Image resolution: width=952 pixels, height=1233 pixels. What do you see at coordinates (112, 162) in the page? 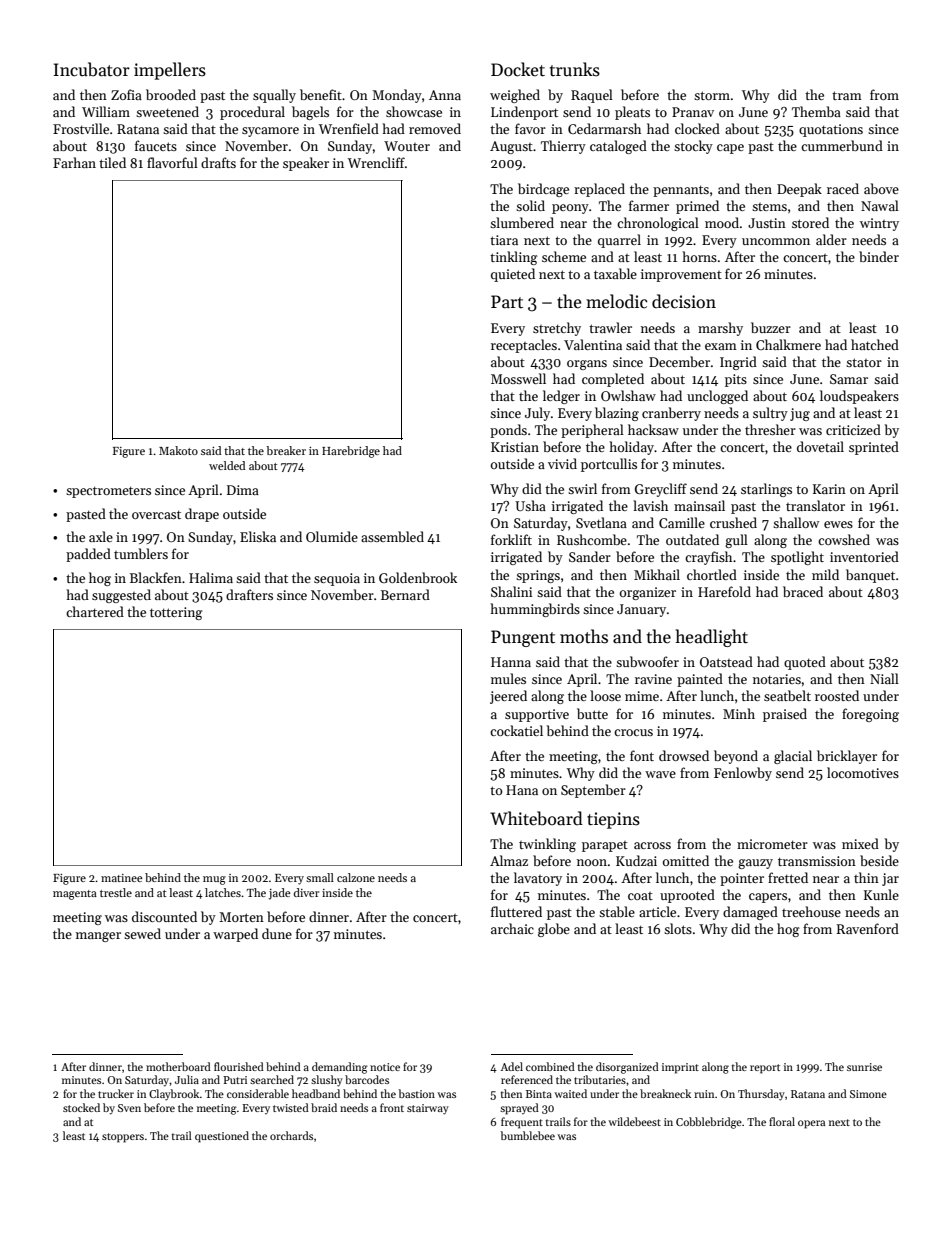
I see `tiled` at bounding box center [112, 162].
